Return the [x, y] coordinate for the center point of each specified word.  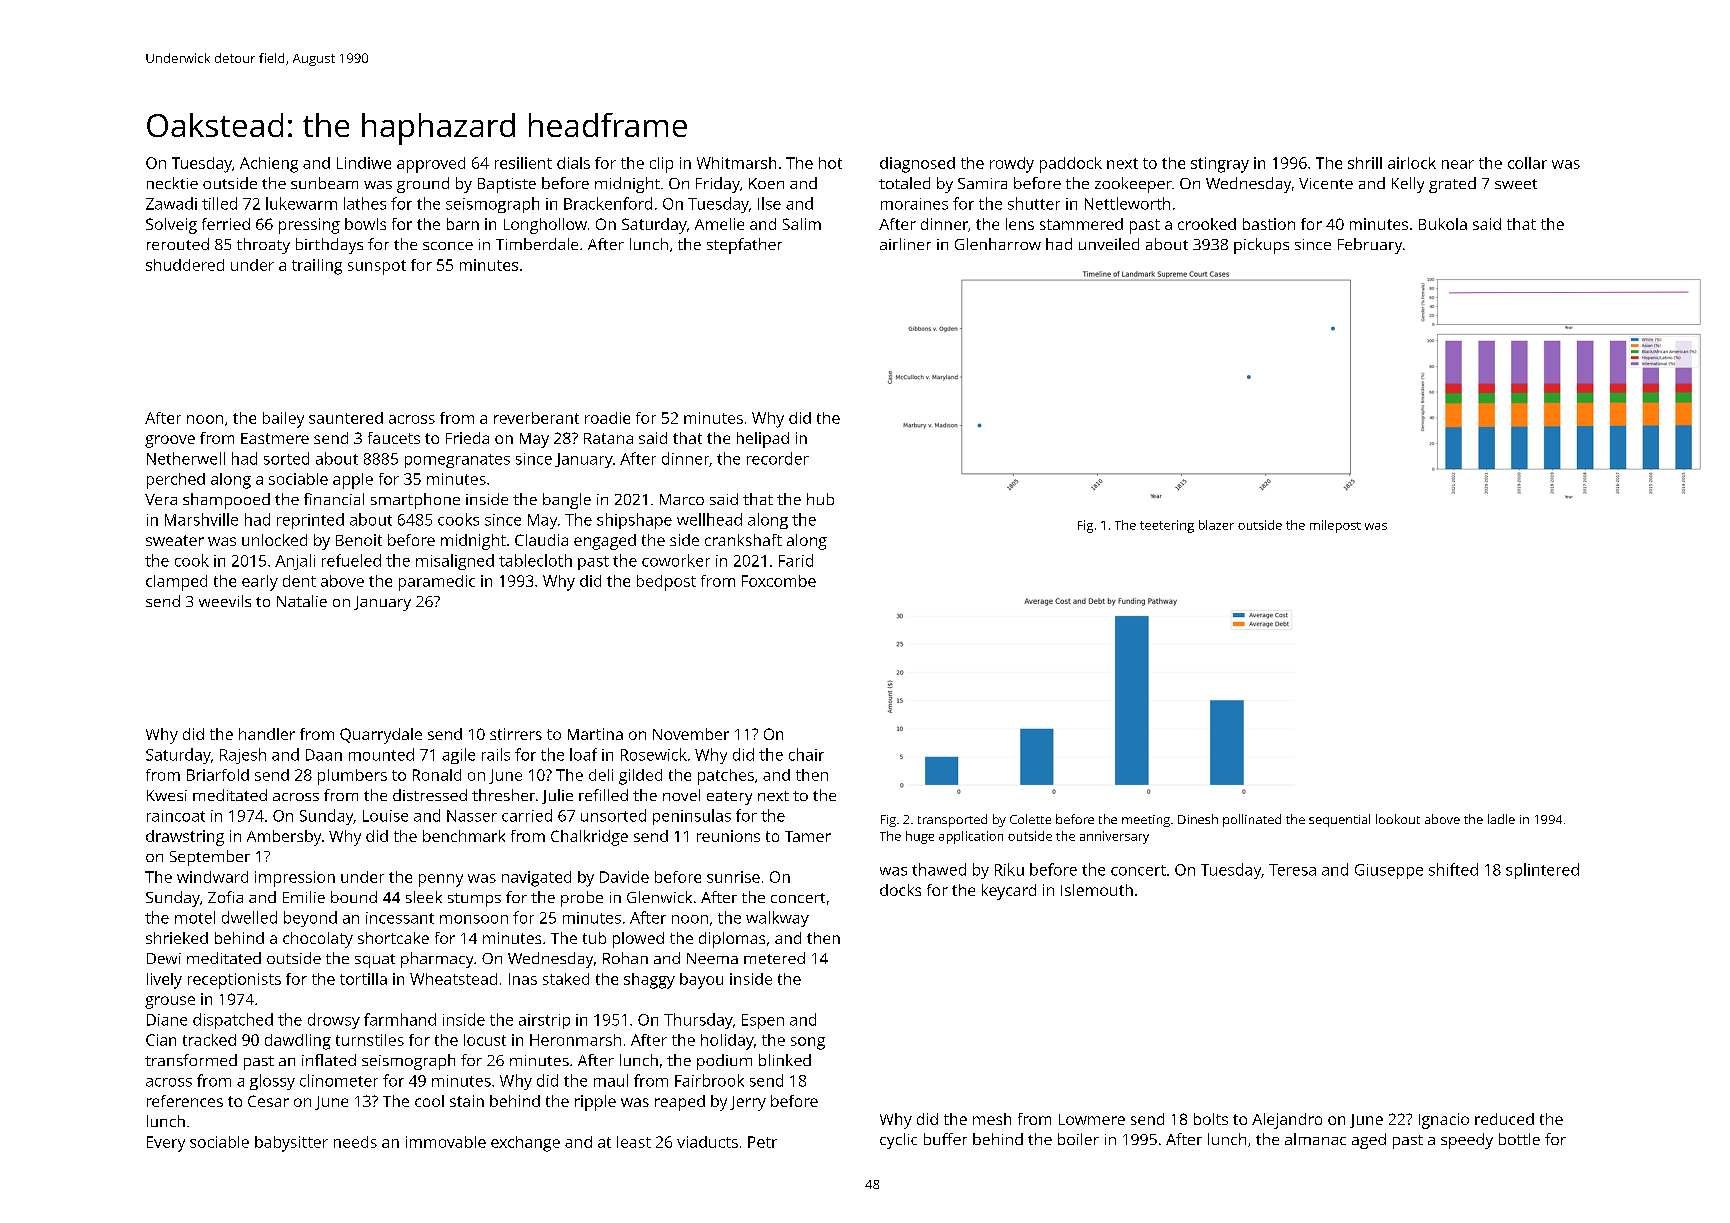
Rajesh [243, 756]
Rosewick [654, 754]
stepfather [744, 246]
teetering [1167, 526]
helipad [763, 440]
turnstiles [370, 1040]
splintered [1542, 871]
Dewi [164, 958]
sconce [448, 246]
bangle [567, 501]
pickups [1261, 246]
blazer [1216, 525]
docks [900, 890]
